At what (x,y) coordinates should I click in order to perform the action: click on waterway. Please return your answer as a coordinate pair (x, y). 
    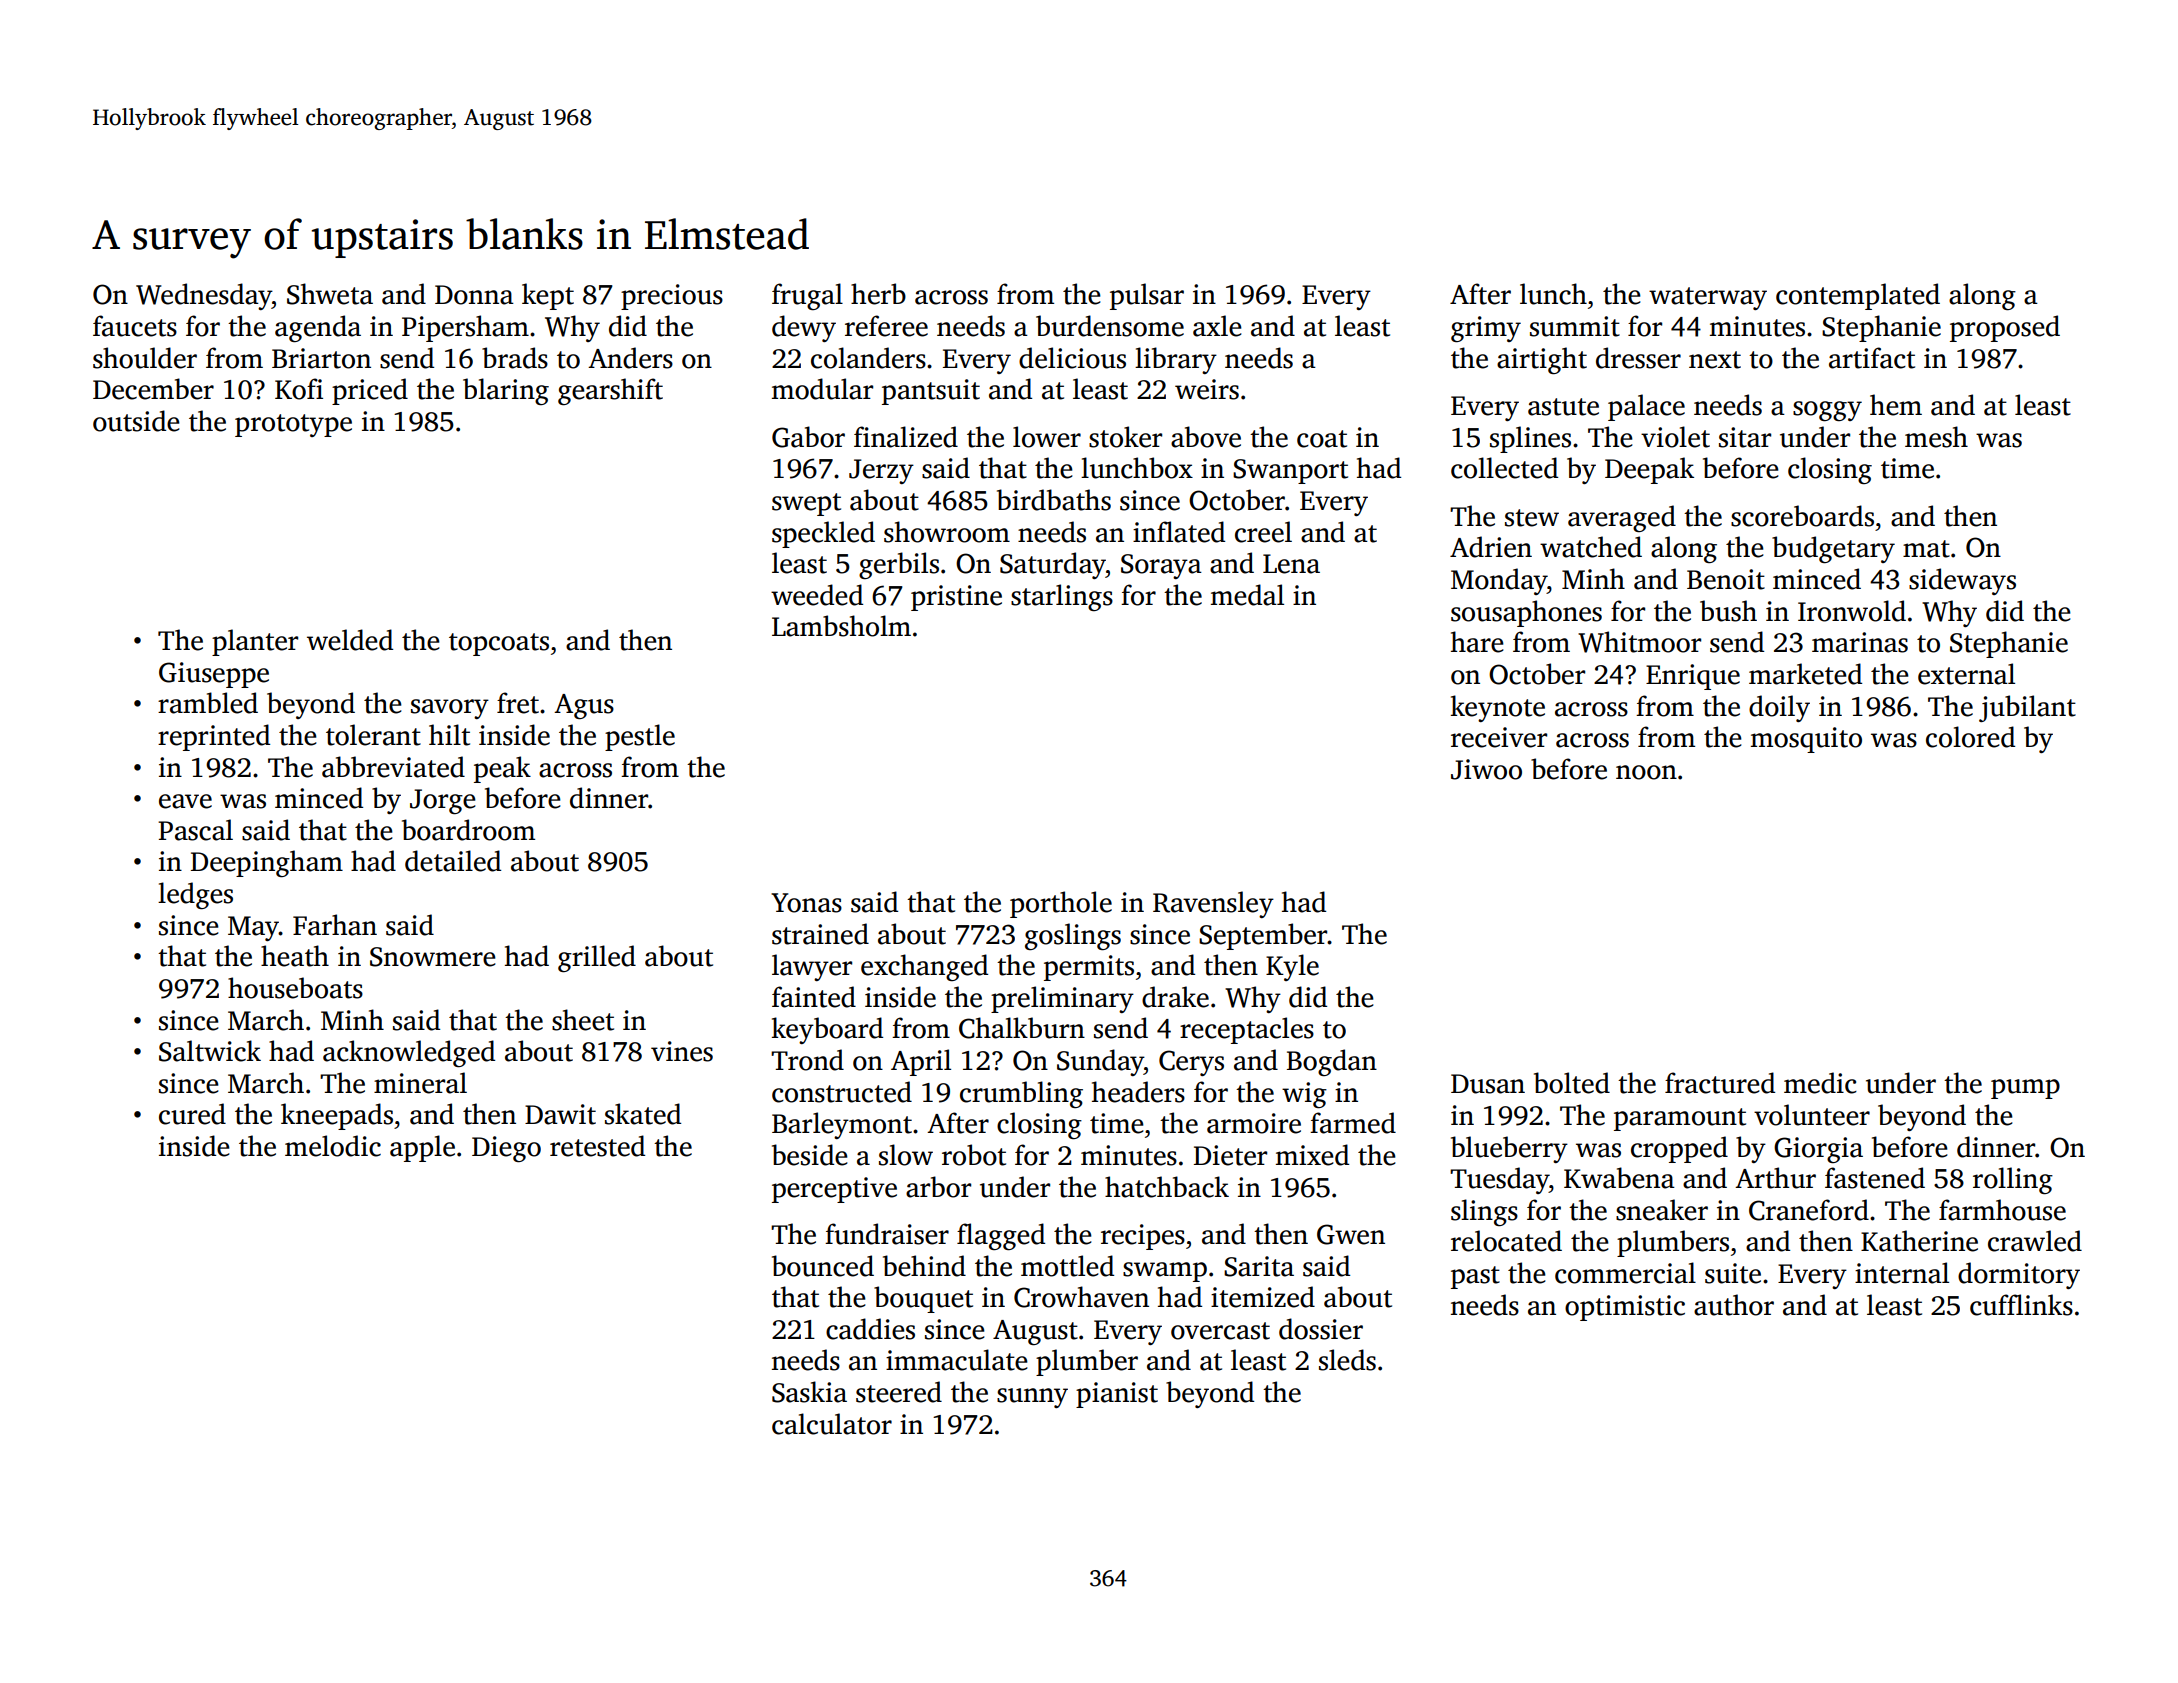
    Looking at the image, I should click on (1708, 298).
